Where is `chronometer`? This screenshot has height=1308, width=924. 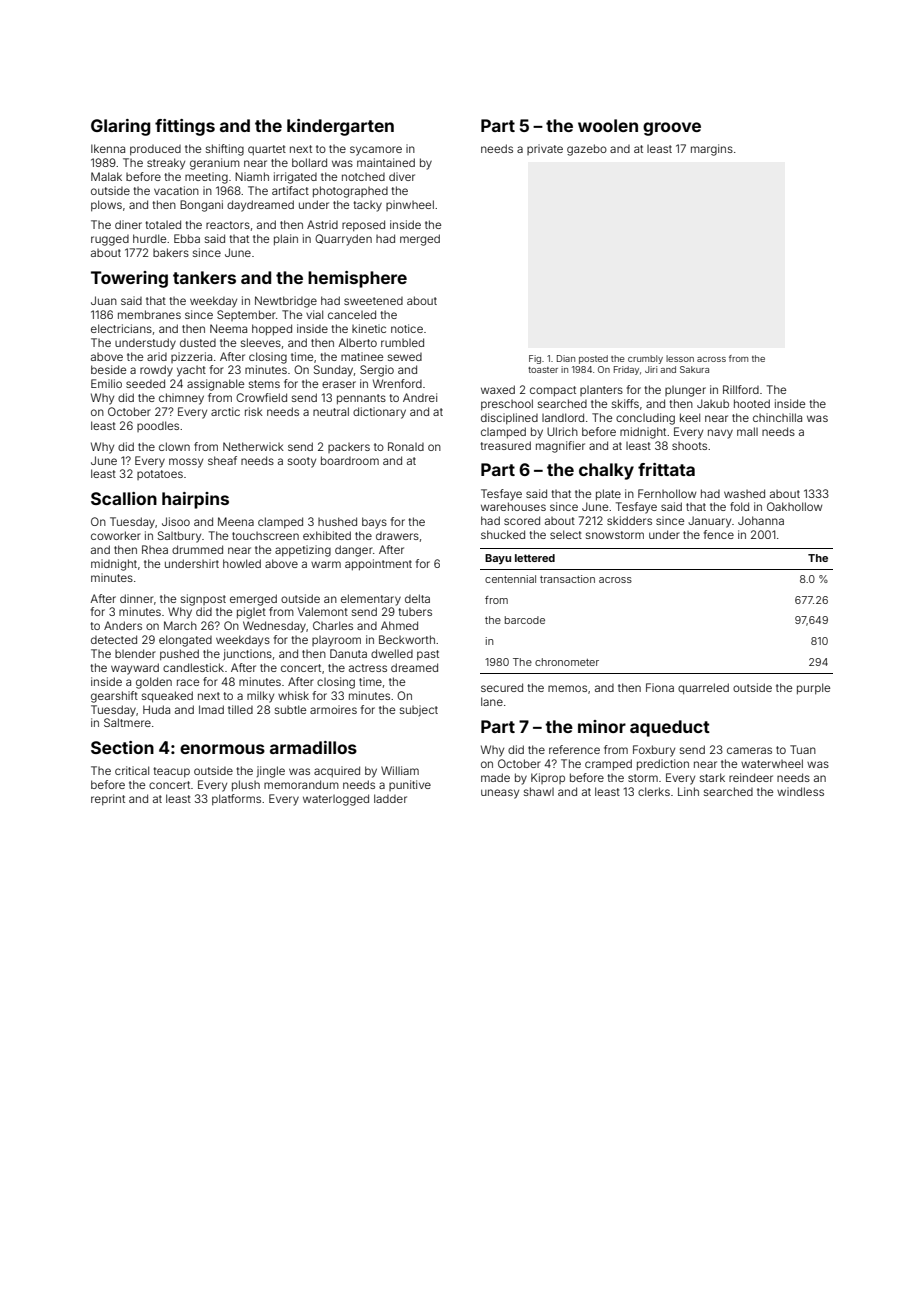 chronometer is located at coordinates (567, 662).
